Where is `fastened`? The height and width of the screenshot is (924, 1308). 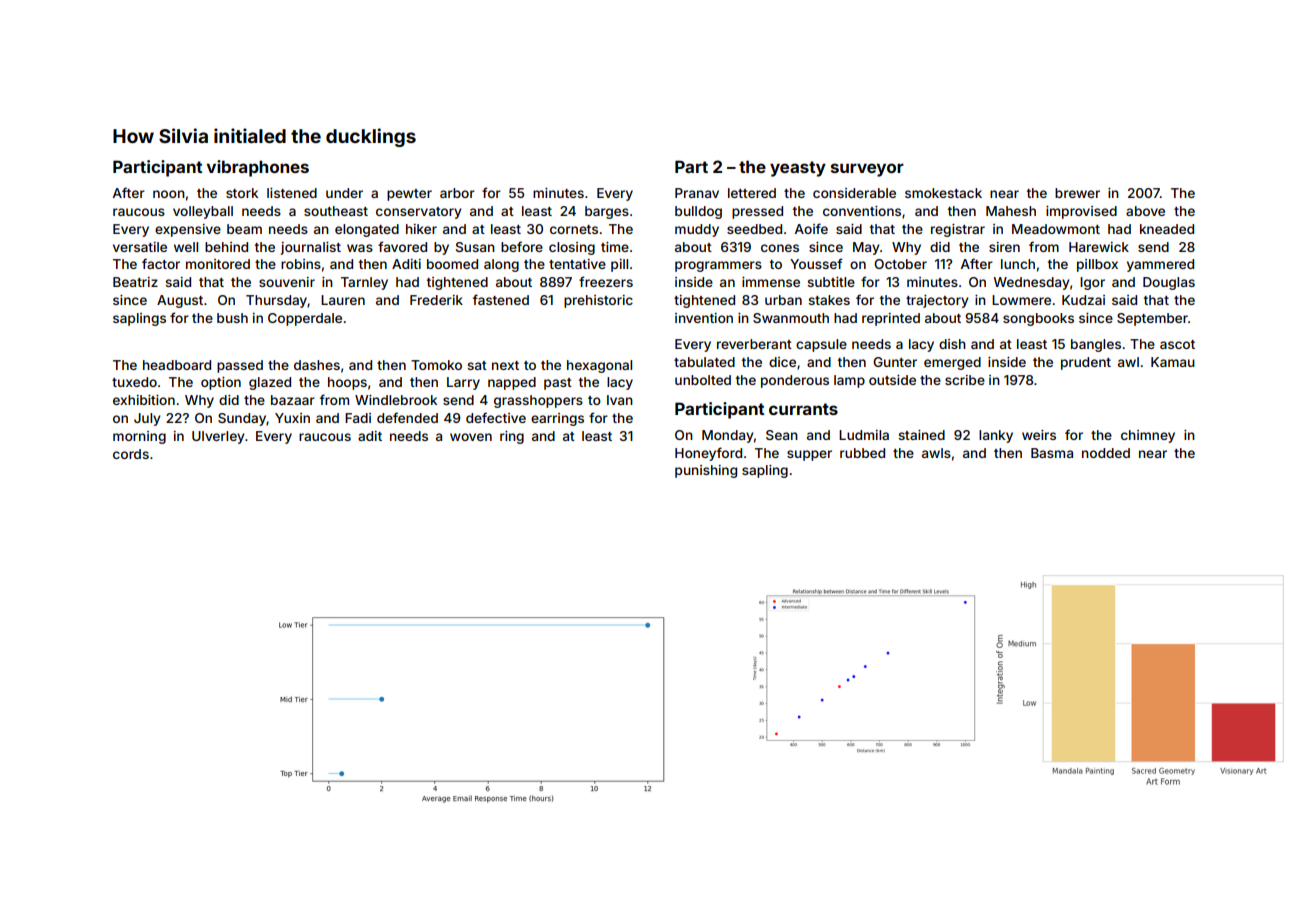 fastened is located at coordinates (501, 299).
